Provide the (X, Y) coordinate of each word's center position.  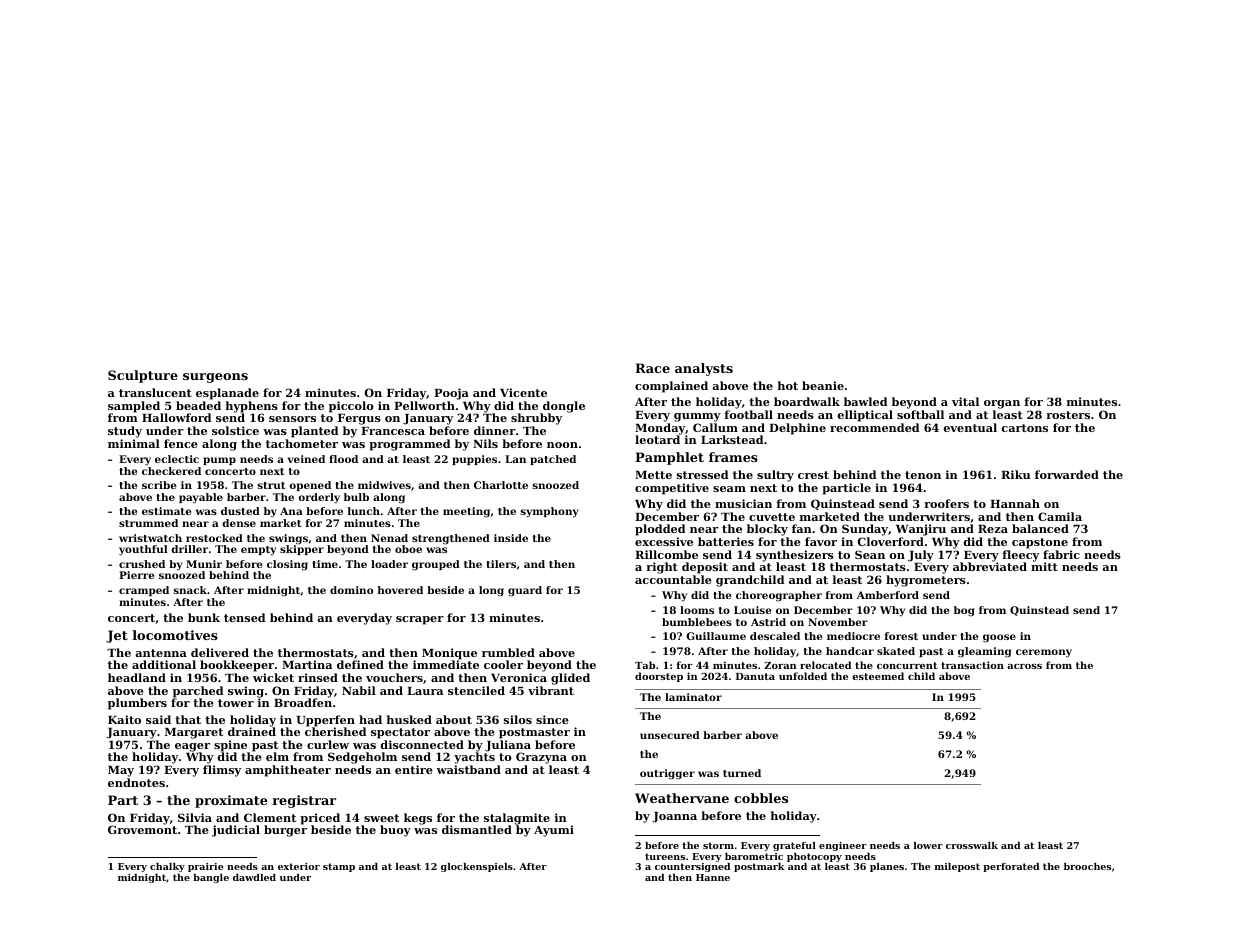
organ (1002, 404)
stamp (339, 867)
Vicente (523, 392)
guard (525, 591)
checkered (171, 471)
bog (964, 611)
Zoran (780, 665)
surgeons (215, 378)
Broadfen (303, 702)
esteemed (878, 676)
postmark (759, 867)
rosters (1068, 415)
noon (562, 445)
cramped (144, 591)
